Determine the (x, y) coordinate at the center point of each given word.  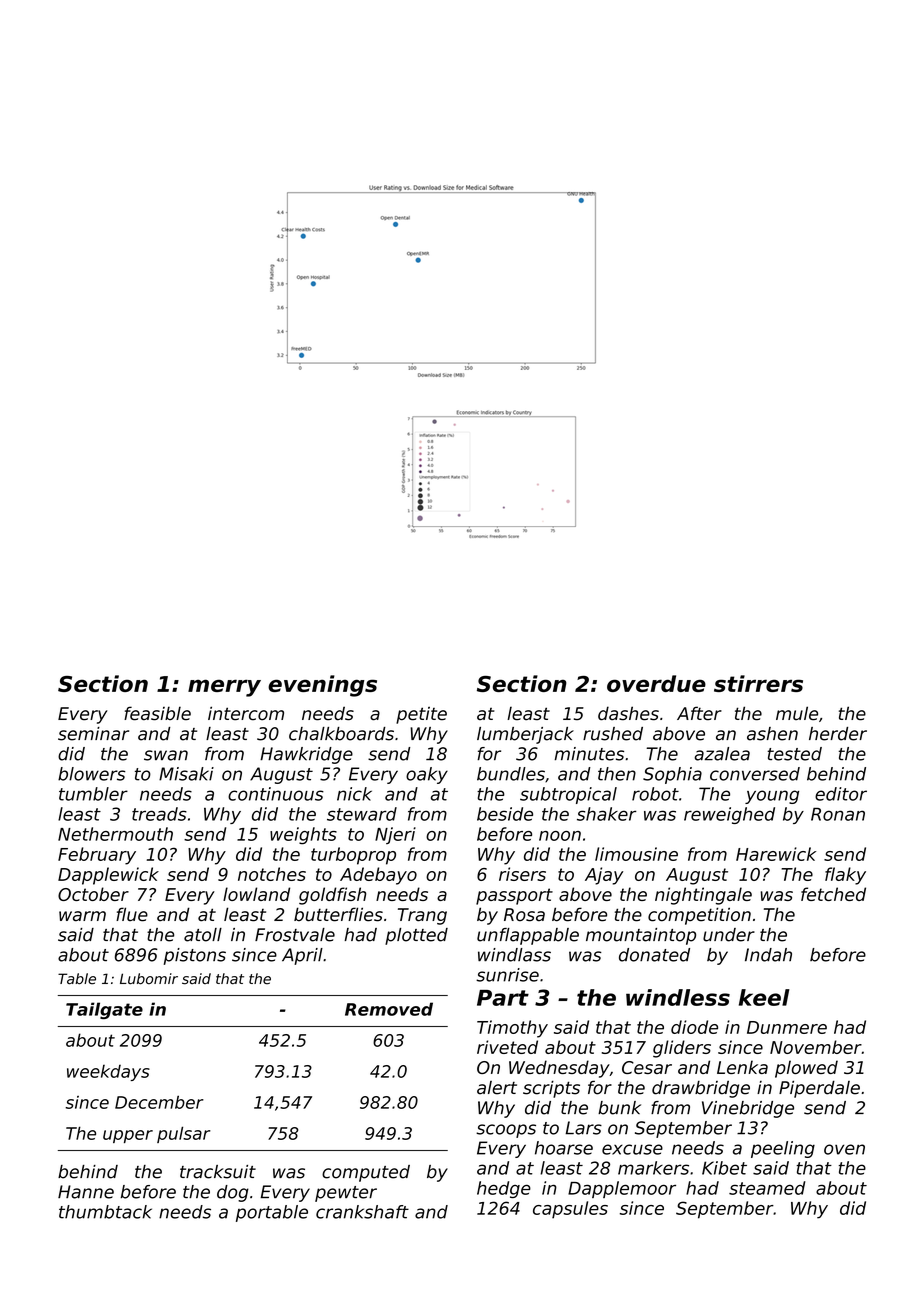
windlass (514, 955)
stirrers (758, 683)
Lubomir (149, 979)
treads (159, 814)
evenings (322, 686)
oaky (427, 775)
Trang (422, 916)
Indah (768, 955)
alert (497, 1088)
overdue (656, 683)
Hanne (86, 1192)
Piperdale (819, 1089)
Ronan (838, 814)
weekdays (108, 1073)
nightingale (703, 896)
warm (82, 916)
